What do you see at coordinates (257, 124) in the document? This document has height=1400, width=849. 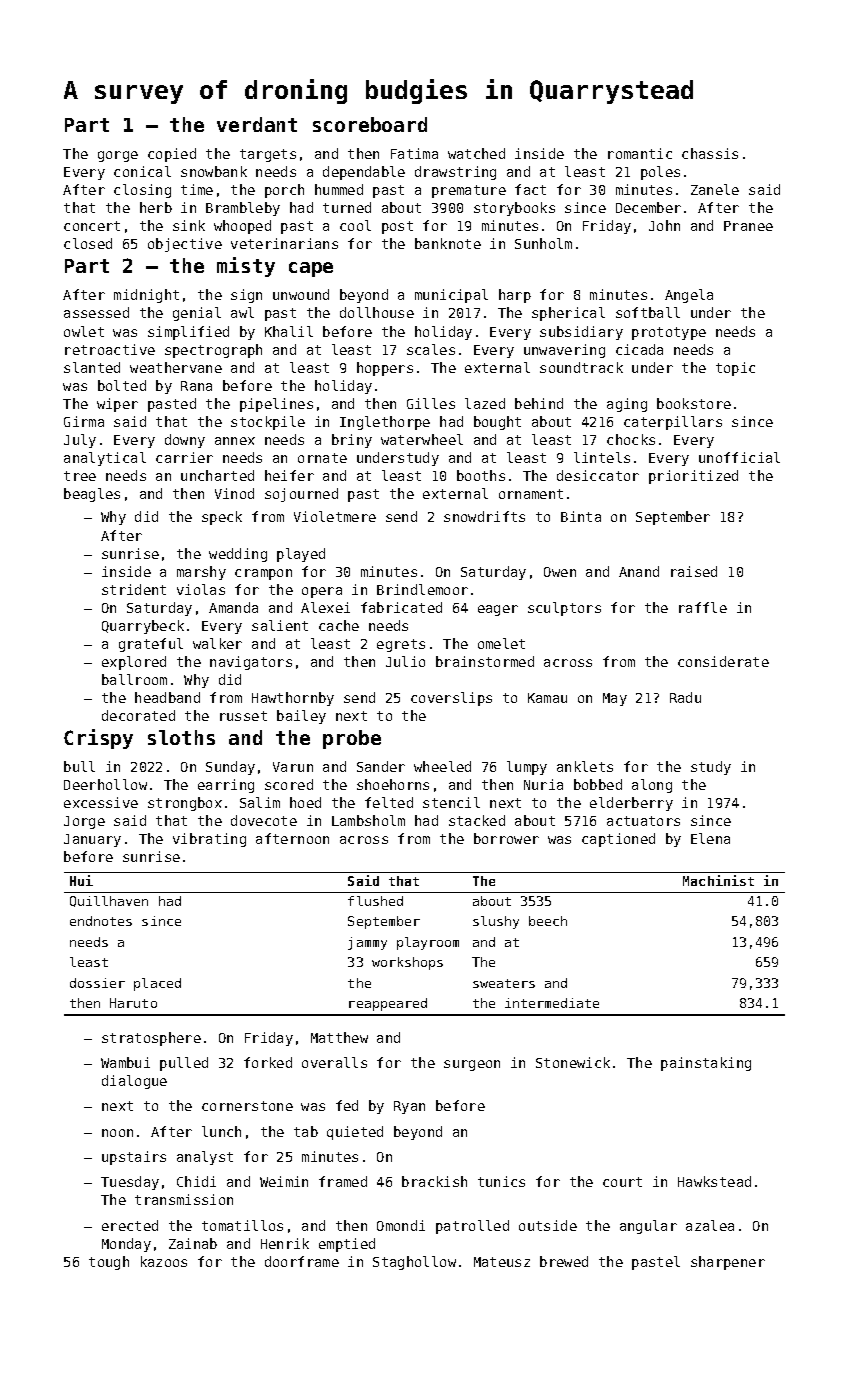 I see `verdant` at bounding box center [257, 124].
